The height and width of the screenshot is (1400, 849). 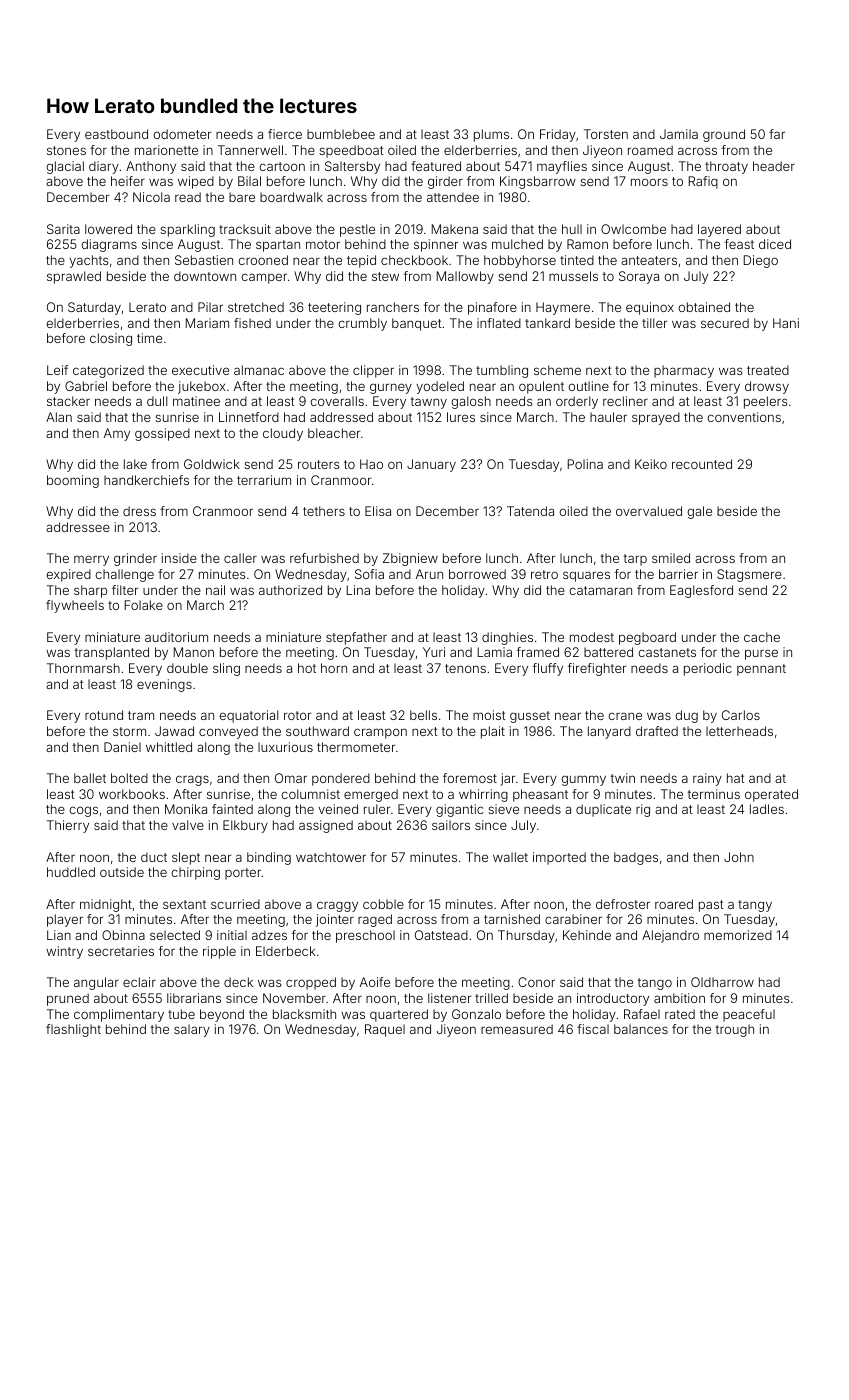 I want to click on dug, so click(x=686, y=716).
